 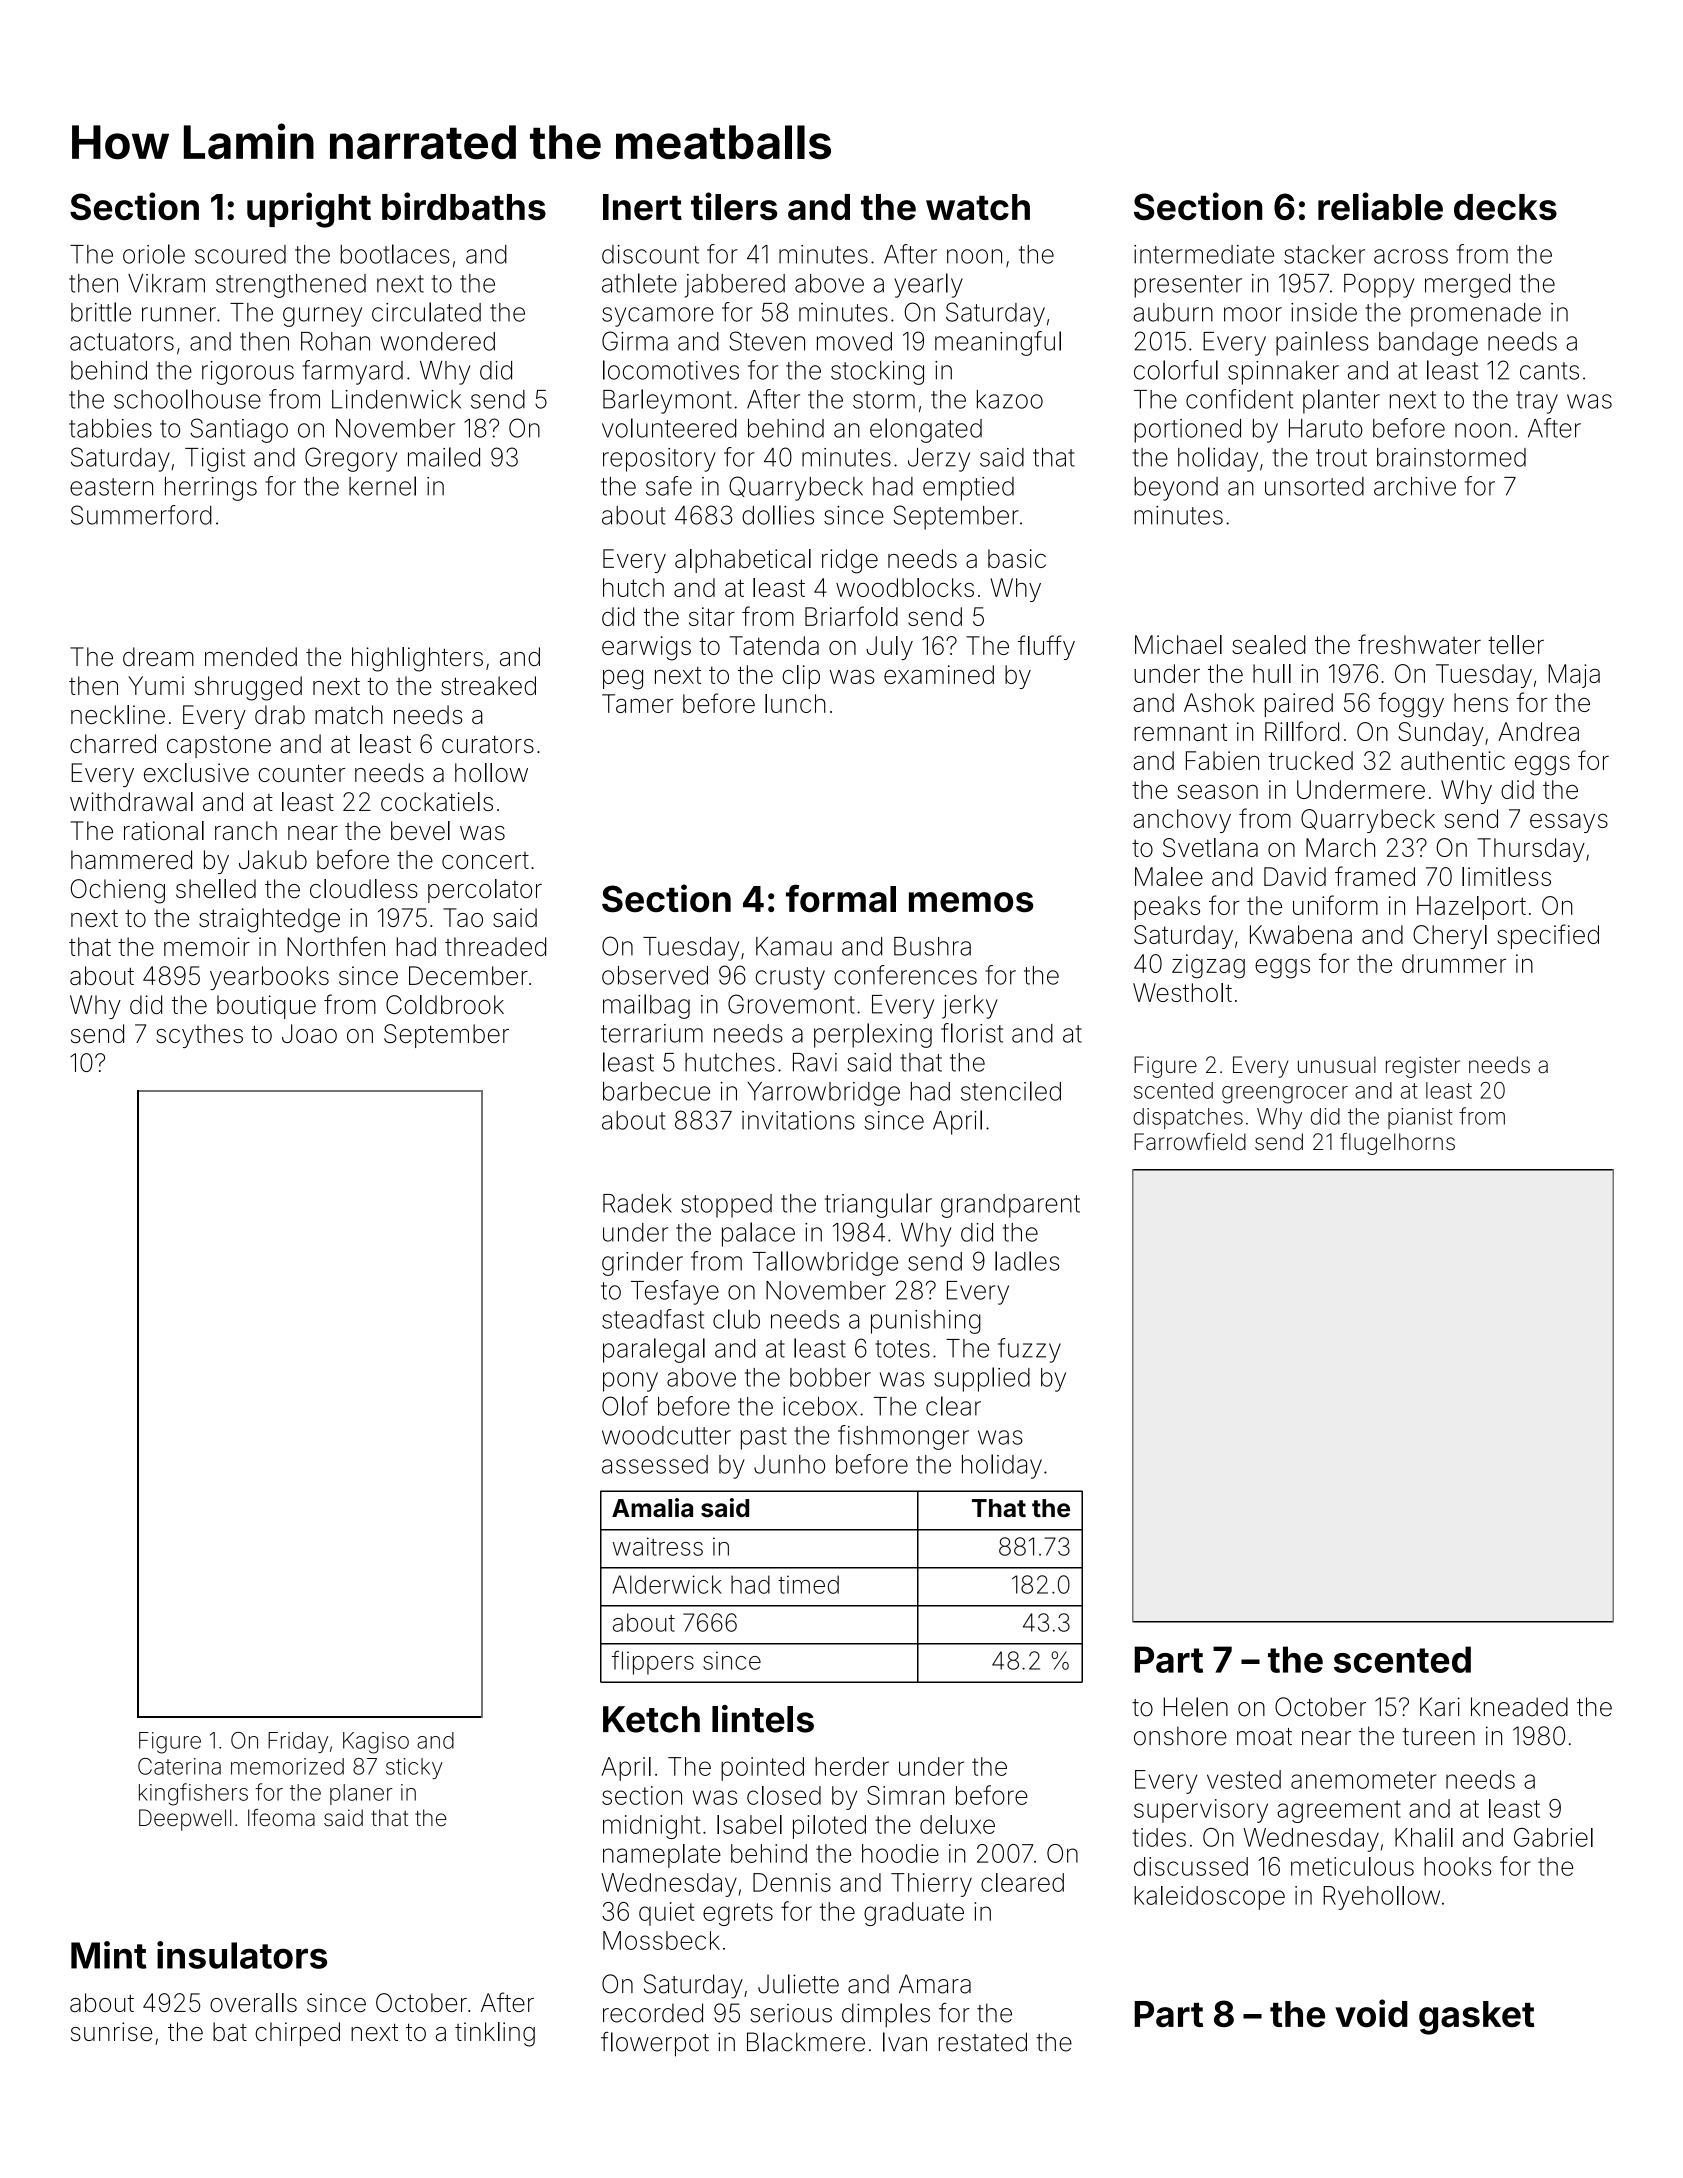 What do you see at coordinates (957, 1824) in the screenshot?
I see `deluxe` at bounding box center [957, 1824].
